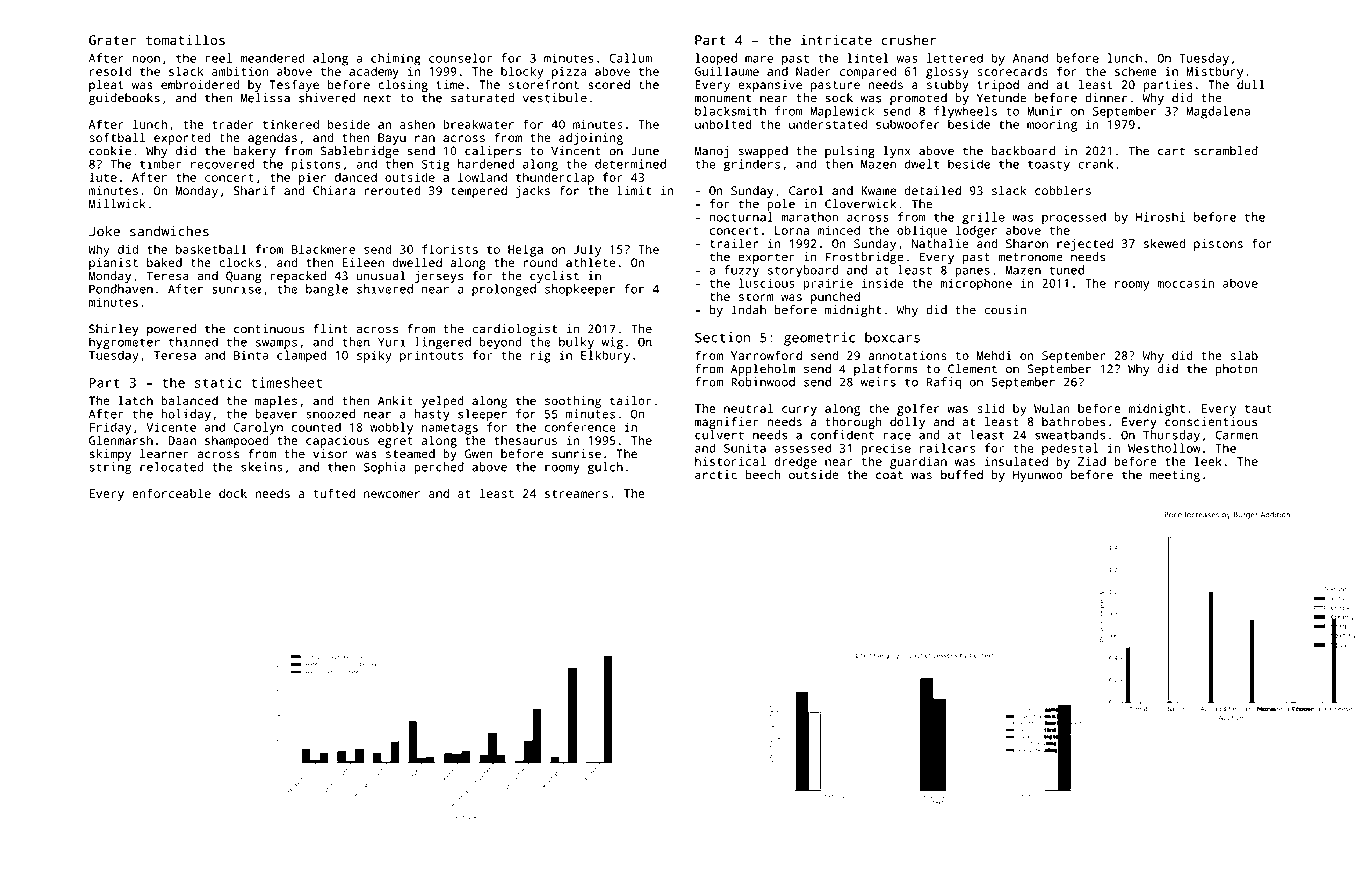 The image size is (1372, 887). I want to click on moccasin, so click(1185, 283).
